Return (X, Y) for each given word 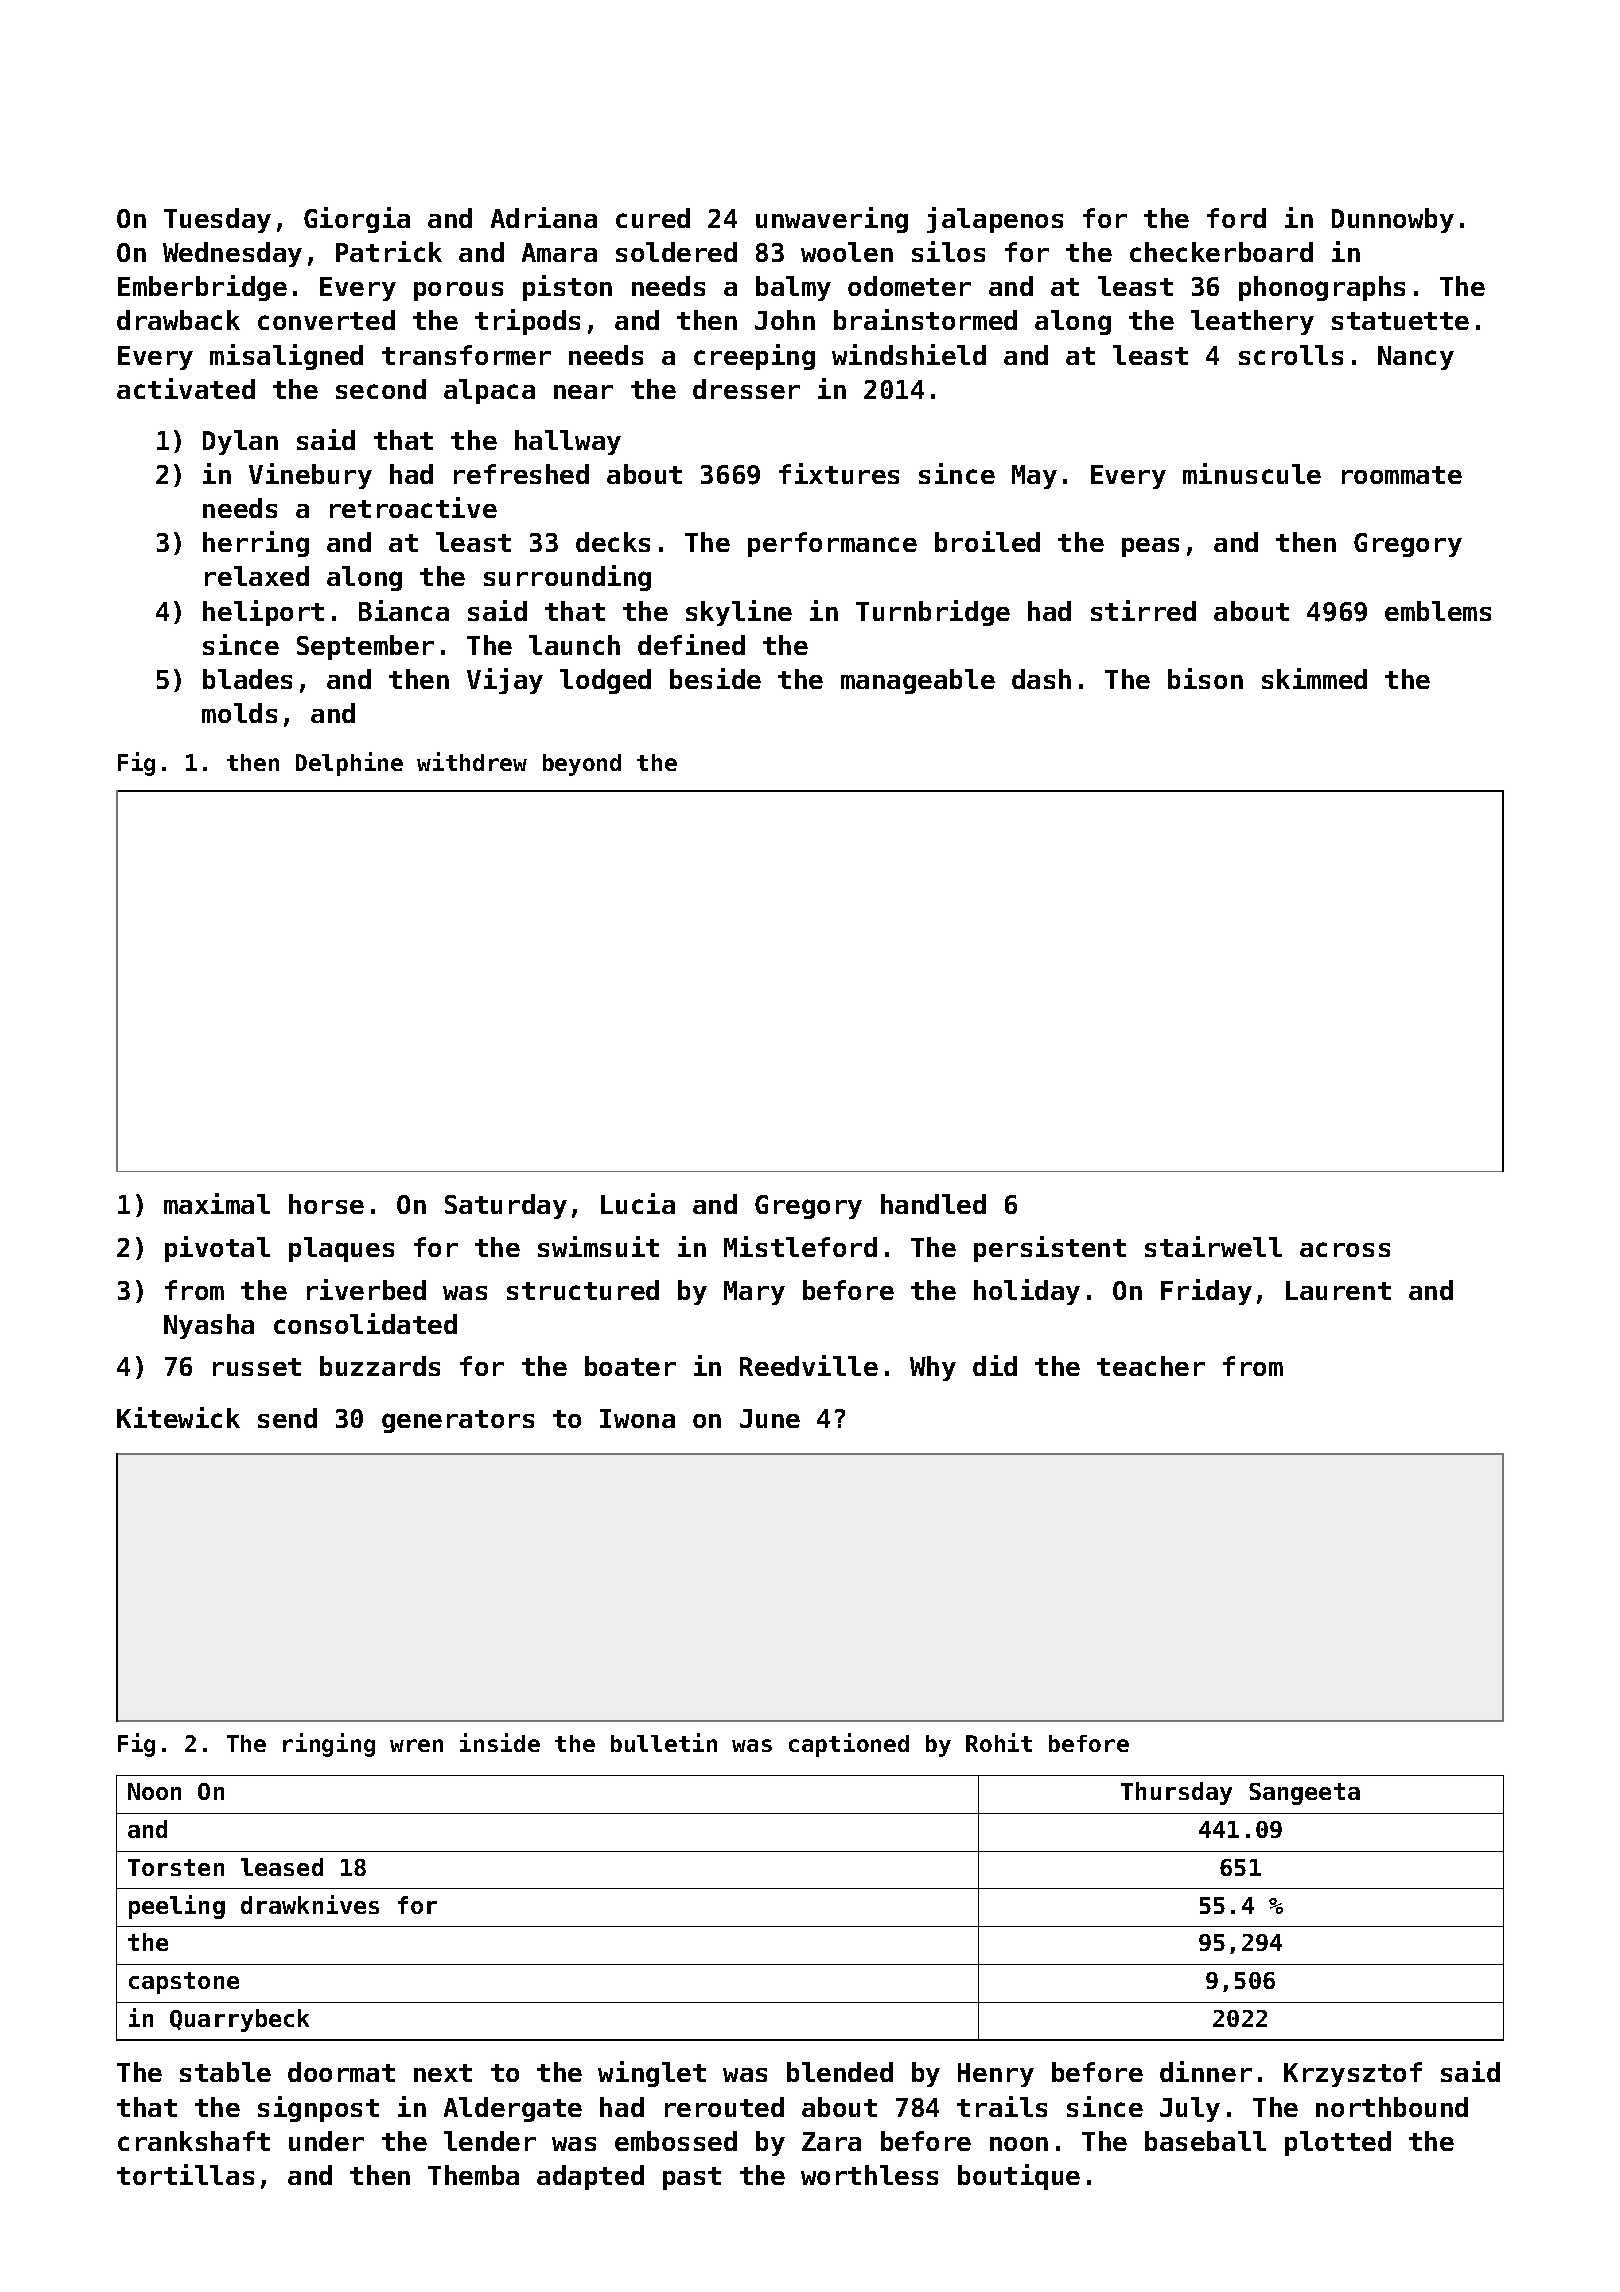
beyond (582, 765)
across (1345, 1249)
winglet (652, 2074)
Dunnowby (1393, 220)
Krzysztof (1353, 2074)
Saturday (506, 1206)
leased (282, 1867)
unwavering (832, 220)
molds (239, 713)
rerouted (724, 2107)
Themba (473, 2175)
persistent (1050, 1249)
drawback (178, 320)
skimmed (1314, 678)
